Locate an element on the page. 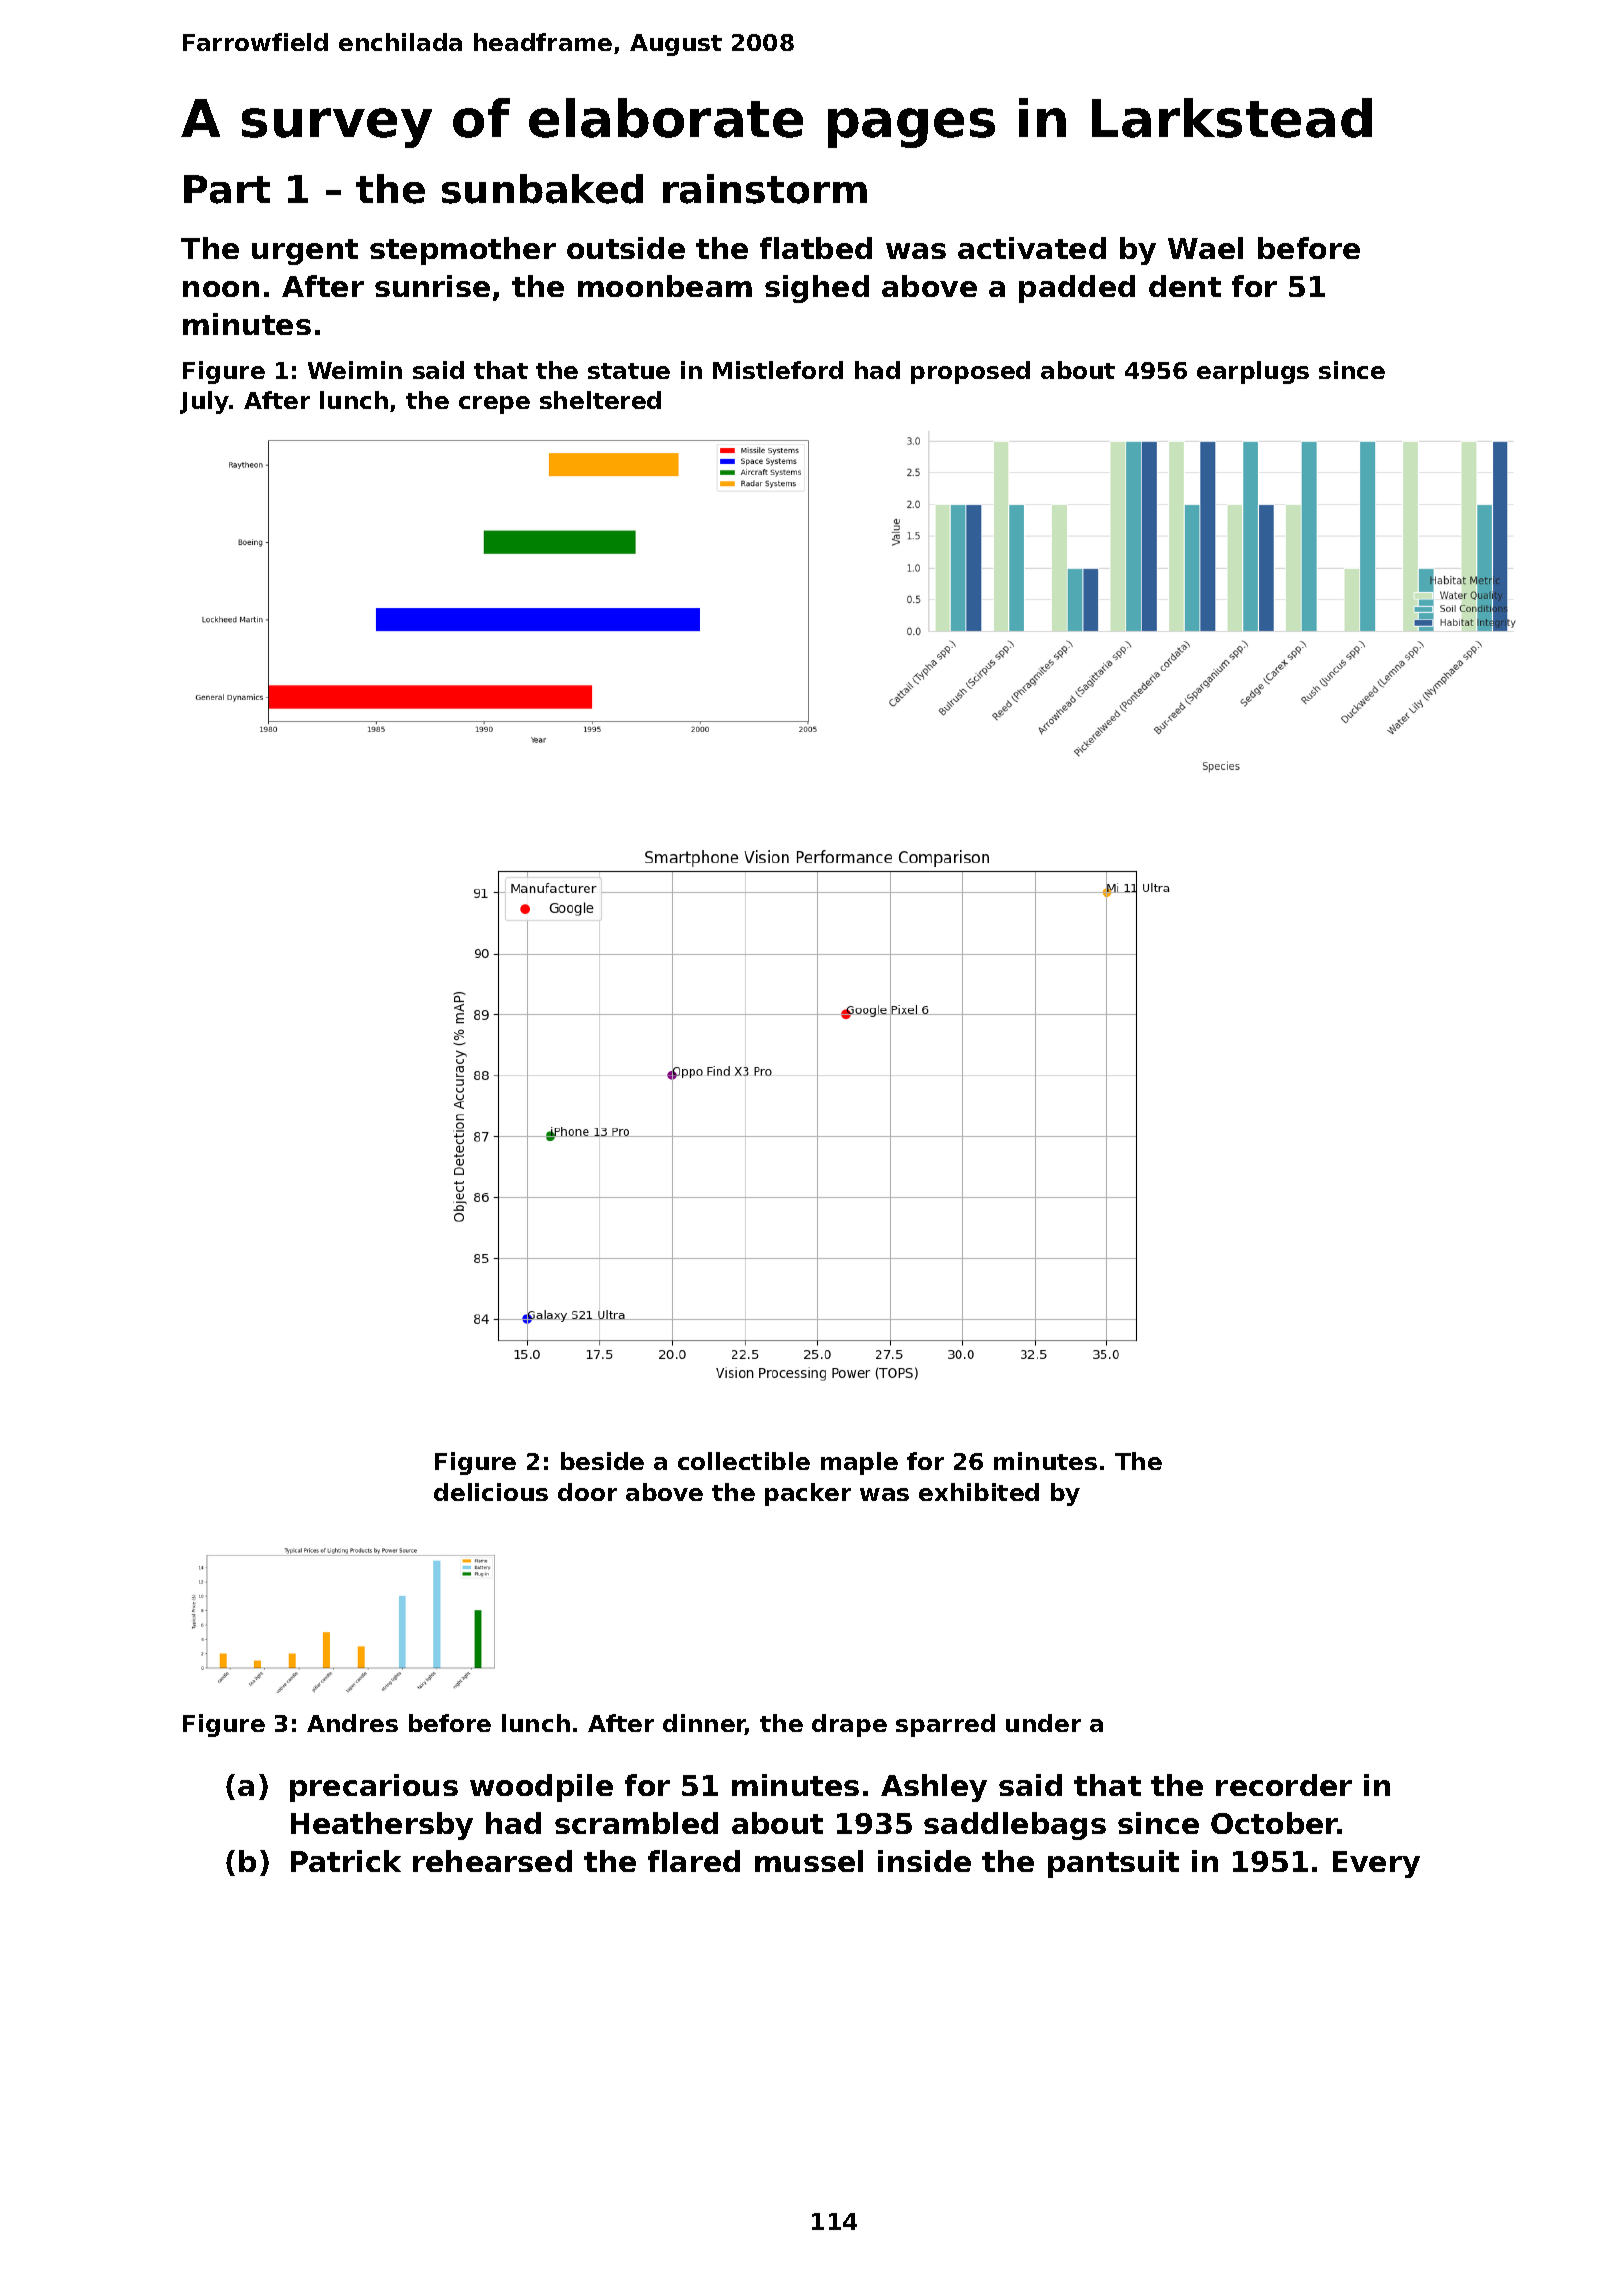 The image size is (1620, 2292). dent is located at coordinates (1185, 286).
